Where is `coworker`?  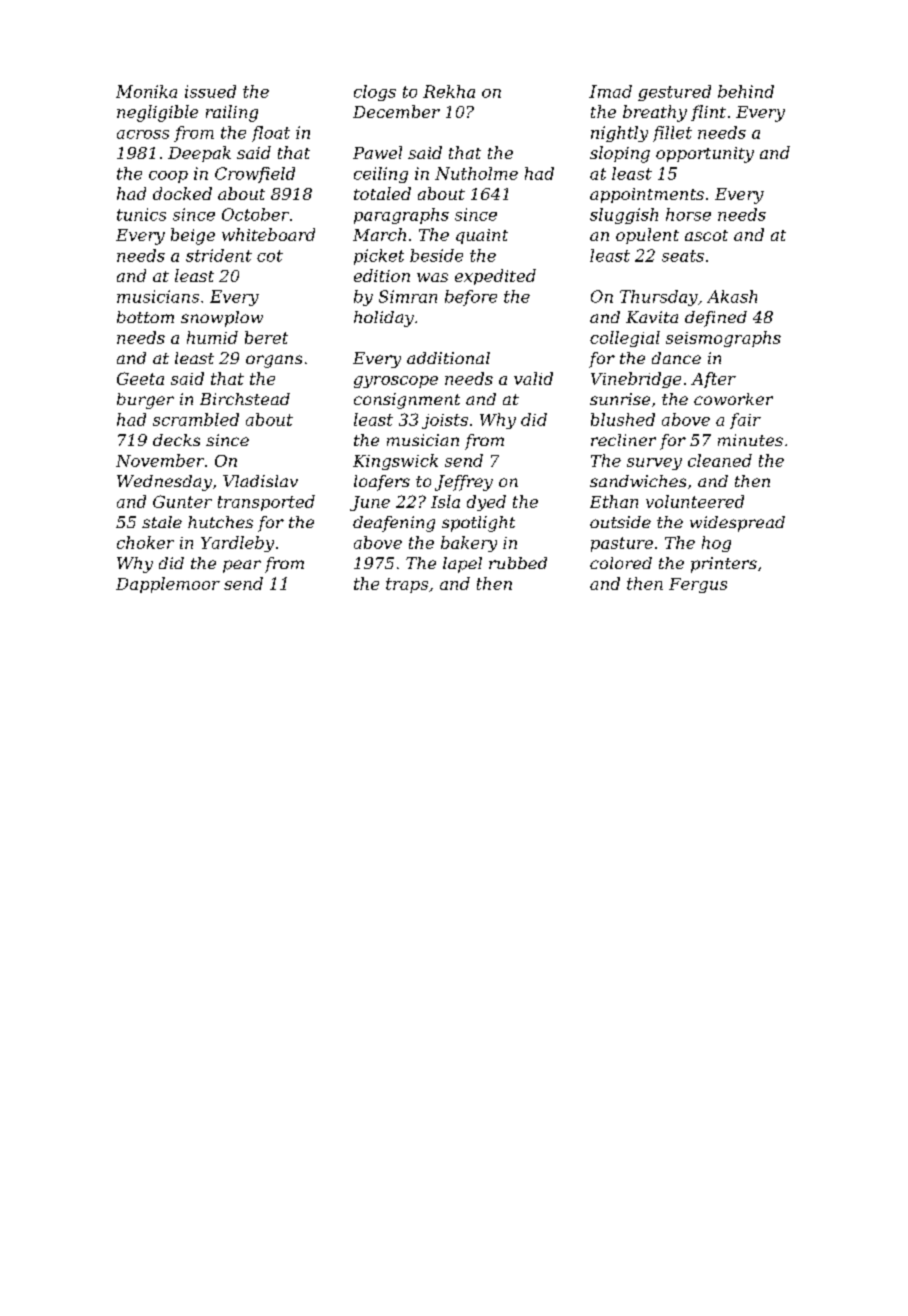
coworker is located at coordinates (733, 399).
